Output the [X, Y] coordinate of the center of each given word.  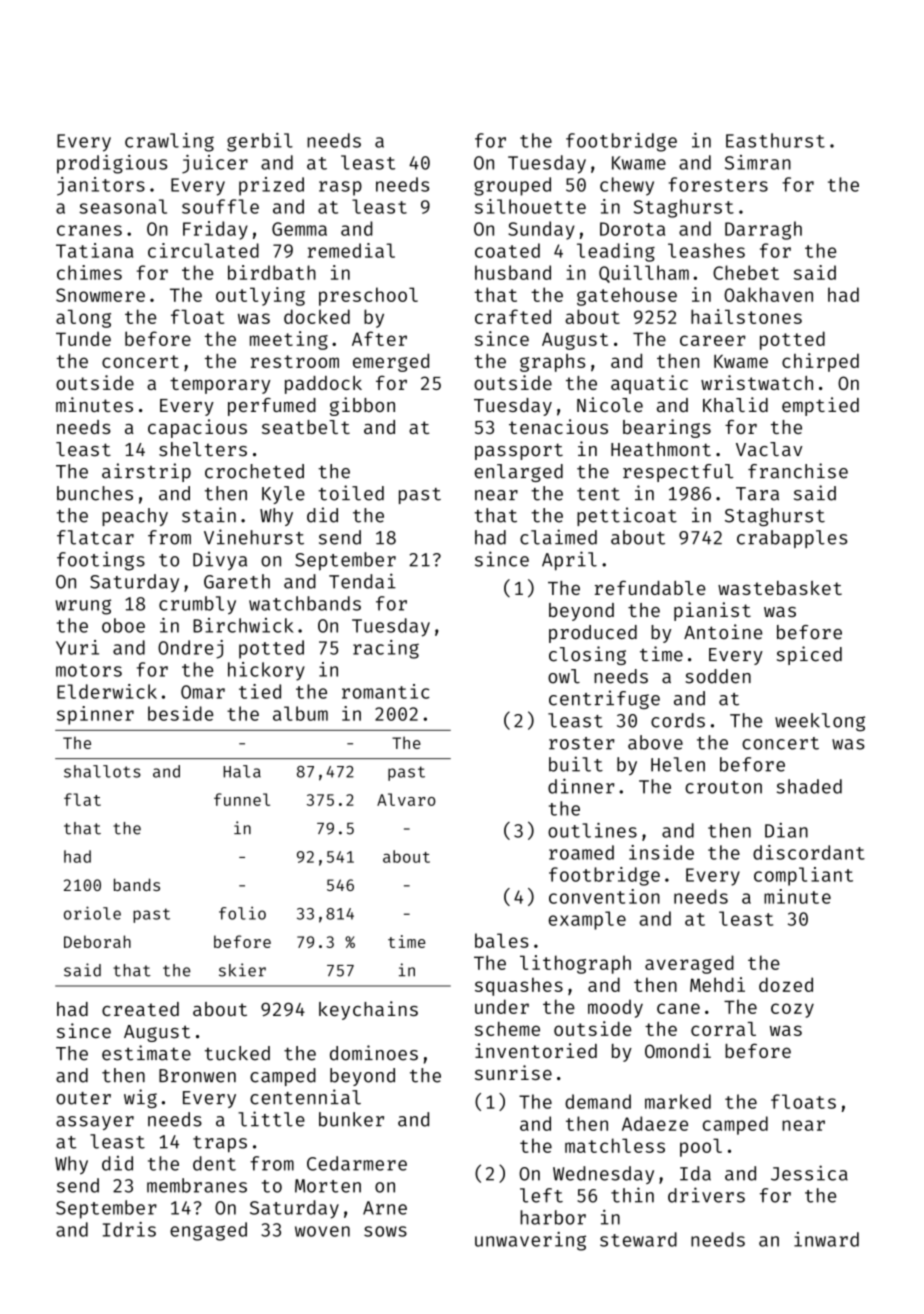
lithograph [575, 964]
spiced [809, 655]
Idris [129, 1229]
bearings [667, 428]
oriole [92, 913]
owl [564, 676]
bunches [95, 493]
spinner [95, 715]
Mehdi [717, 984]
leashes [706, 250]
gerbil [260, 142]
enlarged [519, 473]
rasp [340, 188]
